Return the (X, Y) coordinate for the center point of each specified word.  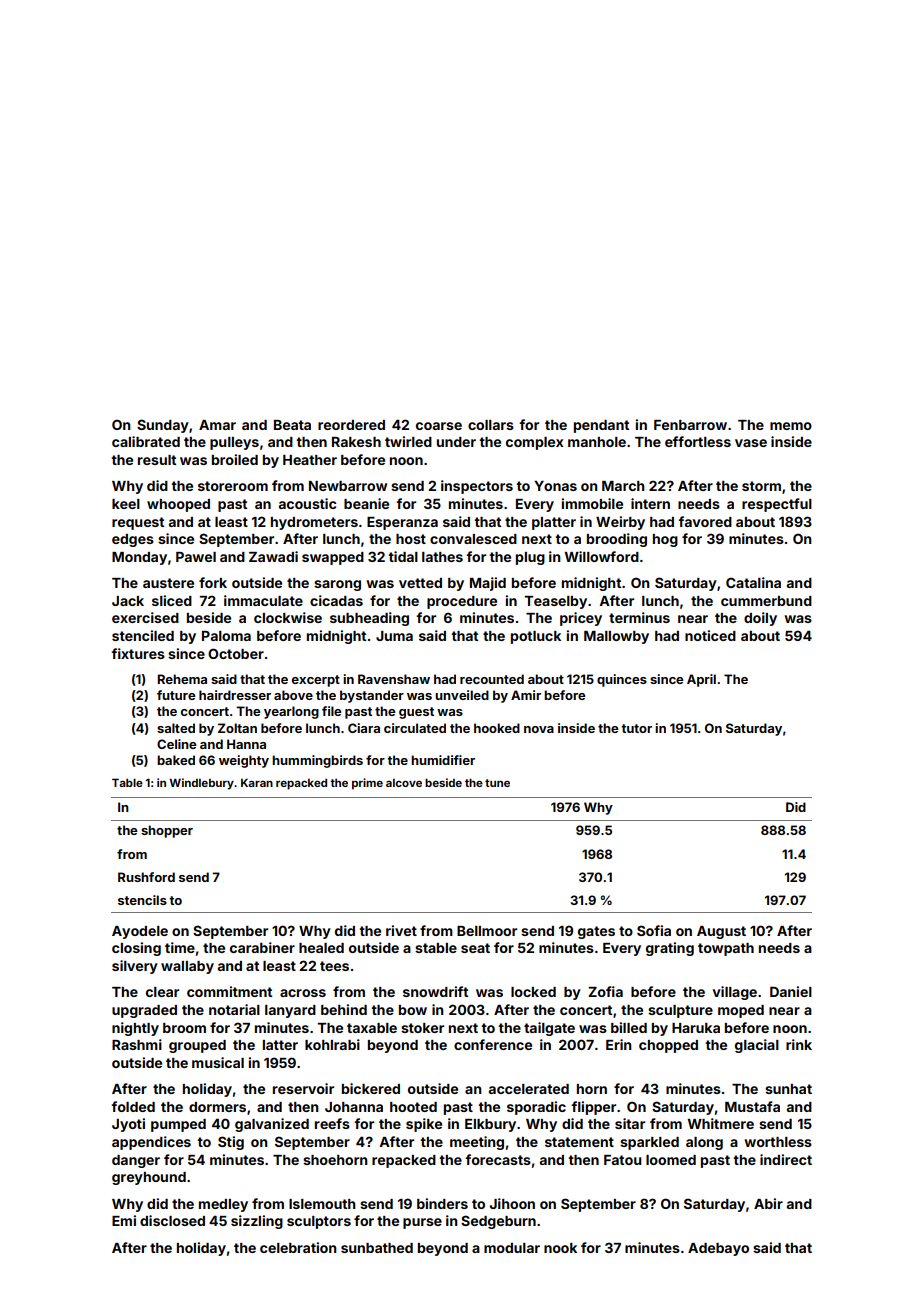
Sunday (163, 426)
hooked (497, 728)
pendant (601, 426)
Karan (257, 783)
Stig (231, 1143)
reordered (351, 425)
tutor (636, 728)
